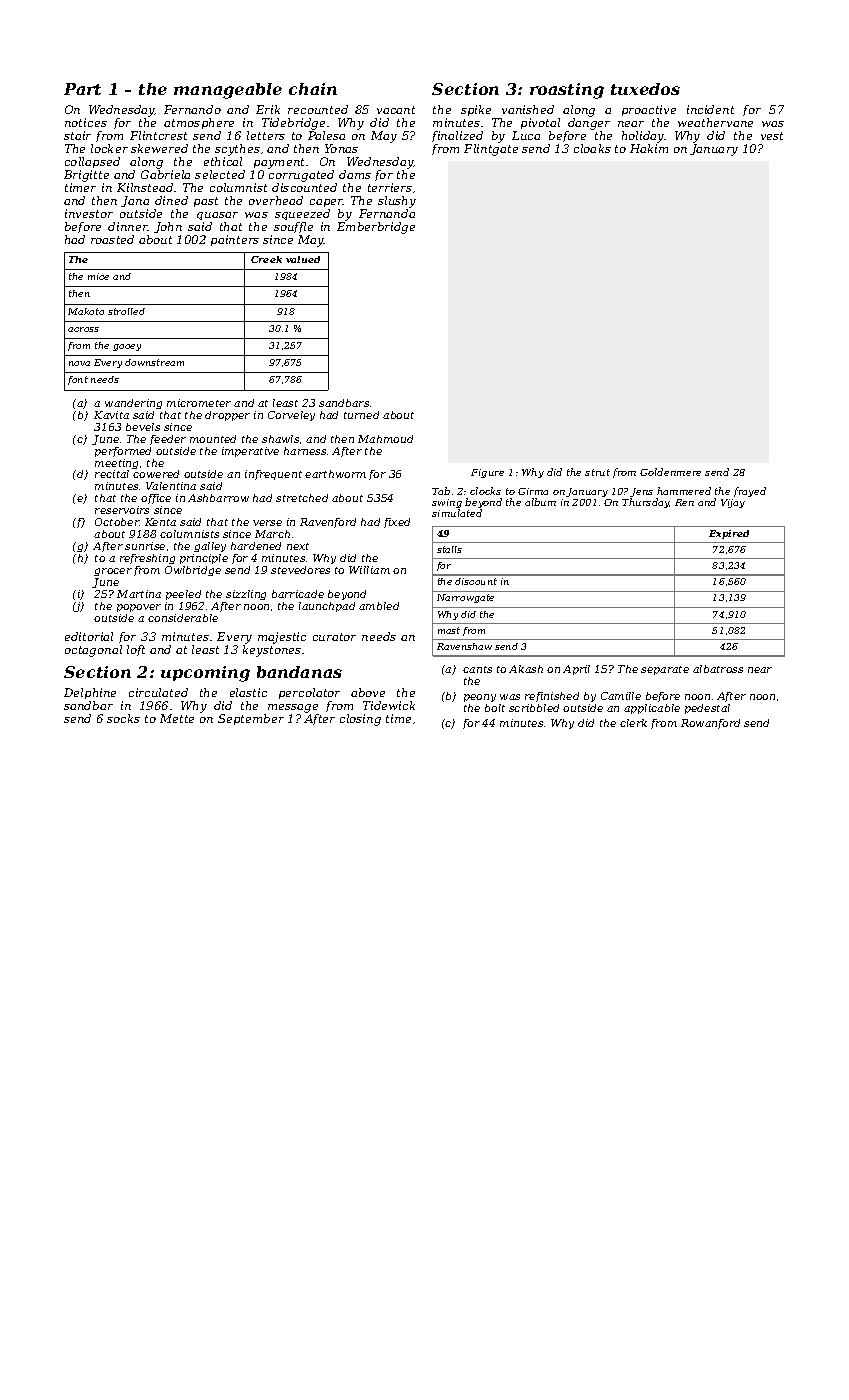 The width and height of the screenshot is (849, 1400). What do you see at coordinates (123, 718) in the screenshot?
I see `socks` at bounding box center [123, 718].
